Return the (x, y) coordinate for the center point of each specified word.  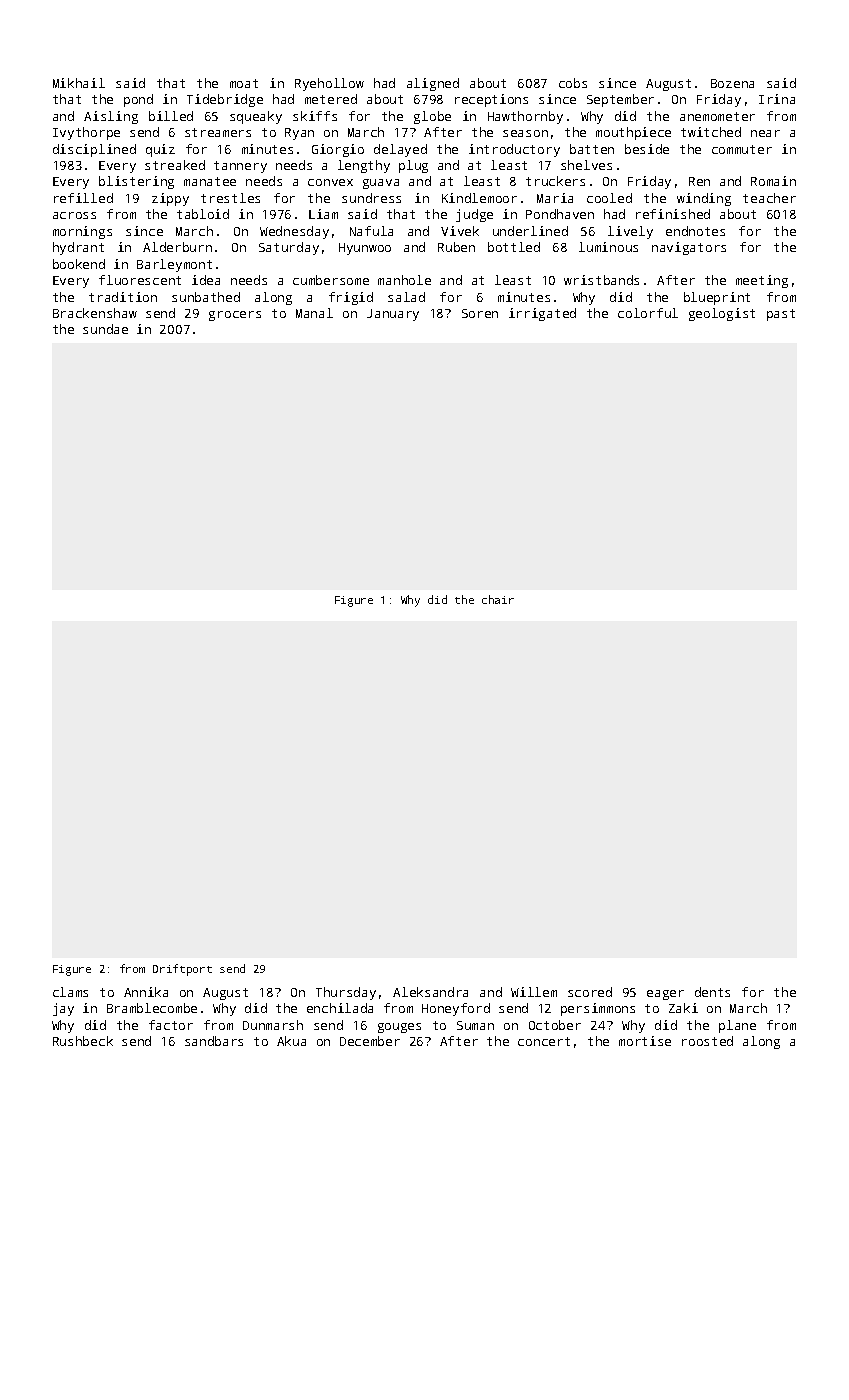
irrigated (542, 314)
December (370, 1041)
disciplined (94, 150)
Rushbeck (83, 1041)
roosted (707, 1041)
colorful (648, 313)
